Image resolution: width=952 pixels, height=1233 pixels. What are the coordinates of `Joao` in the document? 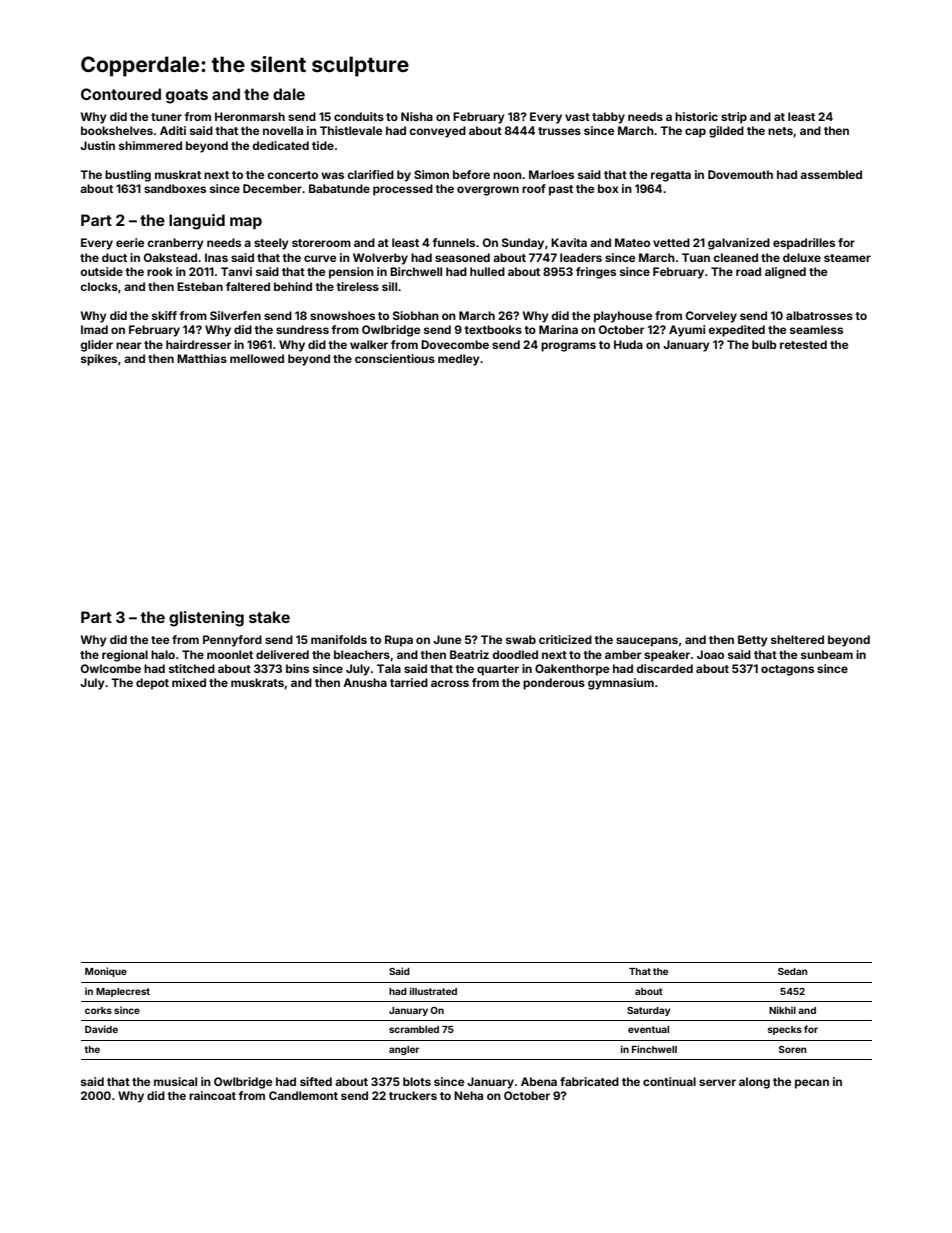 It's located at (710, 654).
